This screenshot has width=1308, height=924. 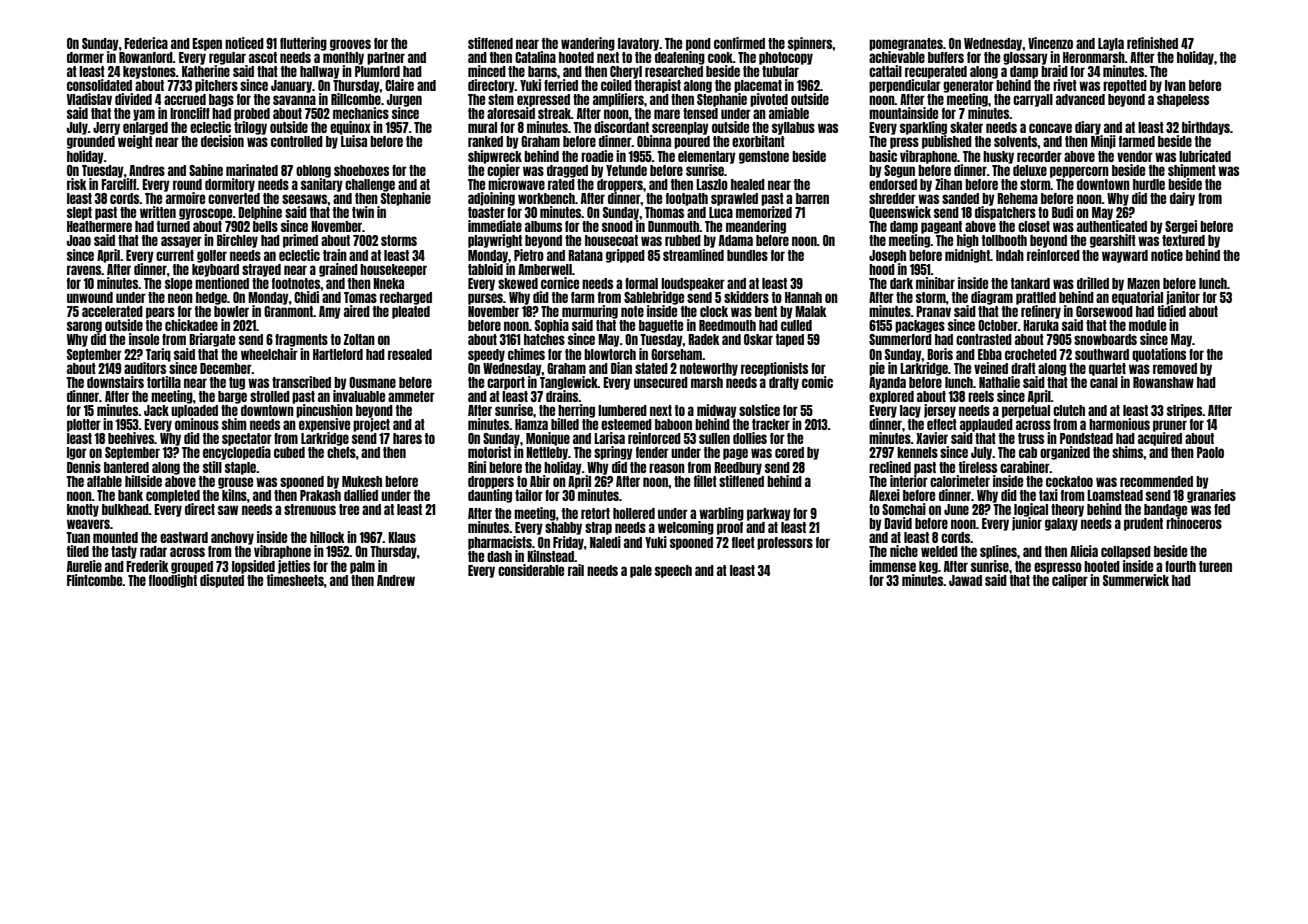 What do you see at coordinates (178, 284) in the screenshot?
I see `slope` at bounding box center [178, 284].
